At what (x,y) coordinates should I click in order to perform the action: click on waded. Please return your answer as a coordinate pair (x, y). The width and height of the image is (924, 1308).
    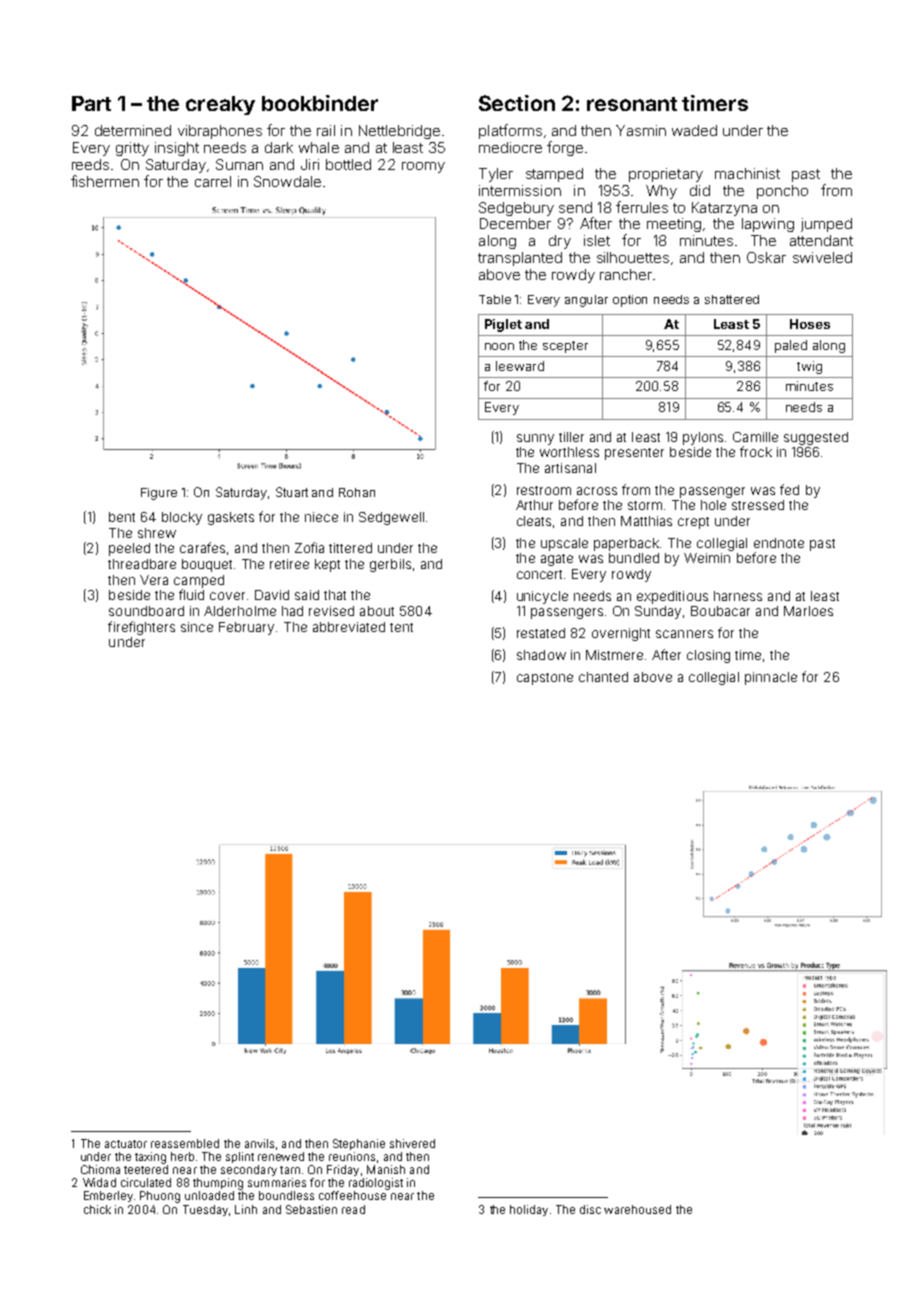
    Looking at the image, I should click on (694, 130).
